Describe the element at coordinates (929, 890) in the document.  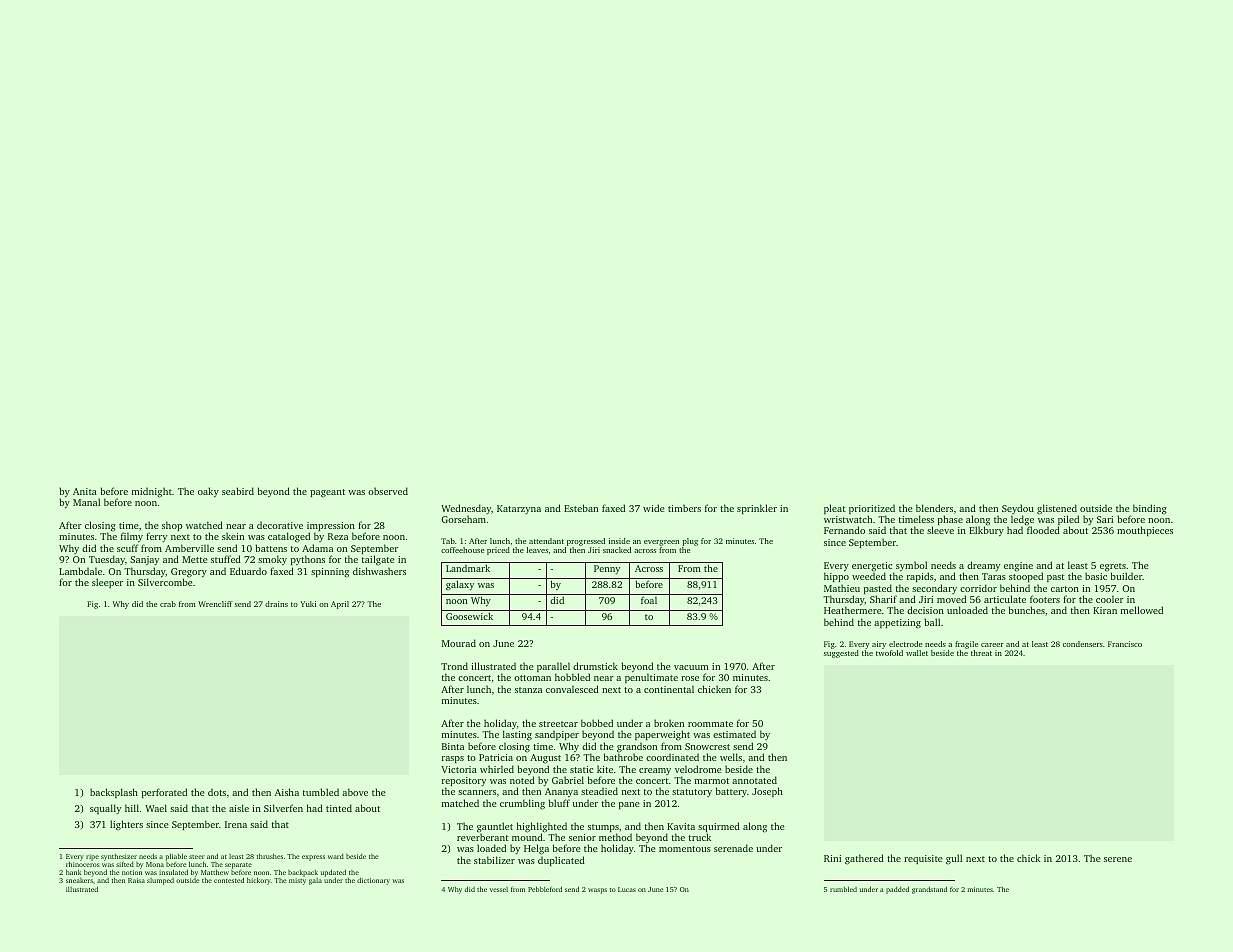
I see `grandstand` at that location.
